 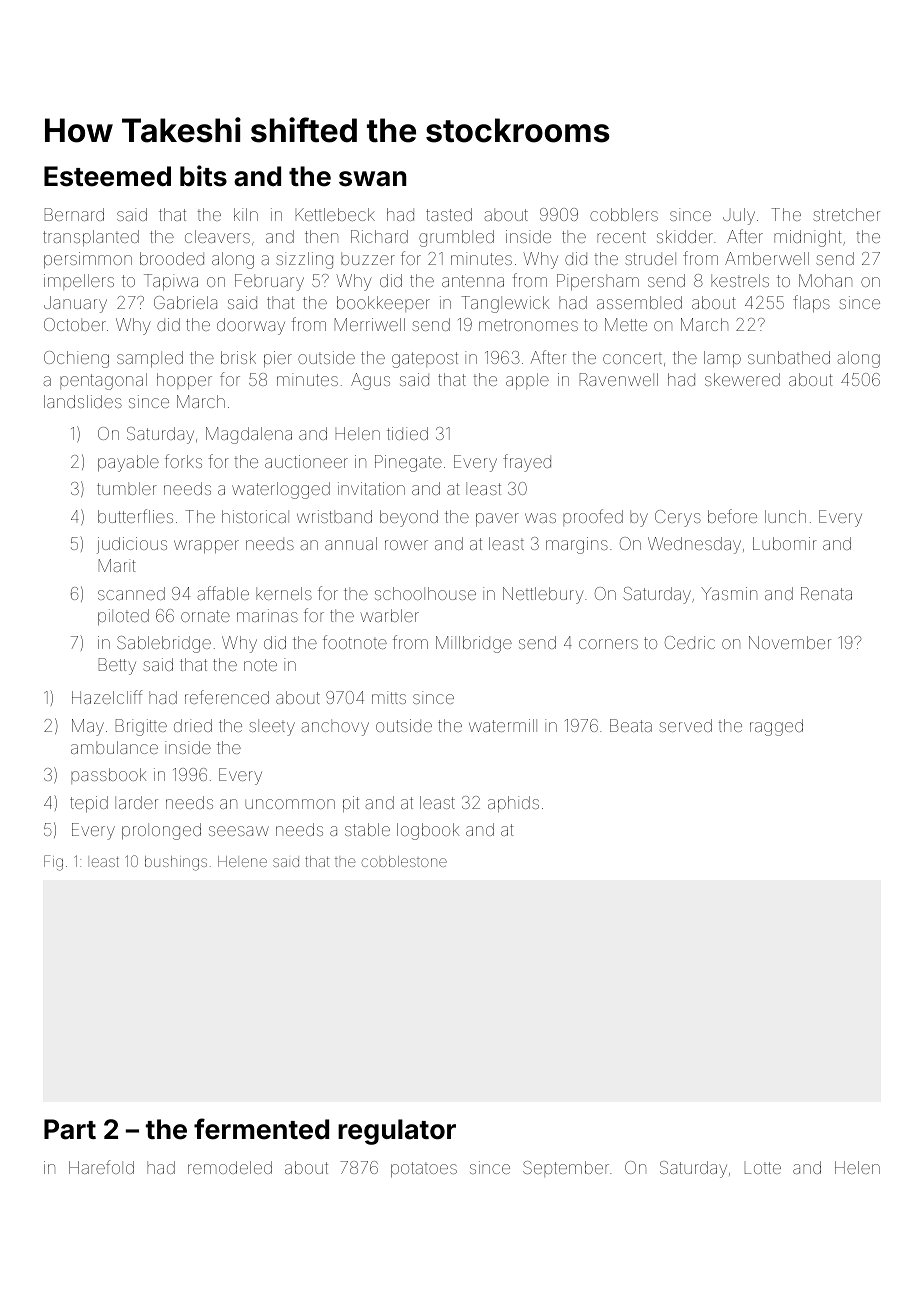 I want to click on pier, so click(x=278, y=359).
